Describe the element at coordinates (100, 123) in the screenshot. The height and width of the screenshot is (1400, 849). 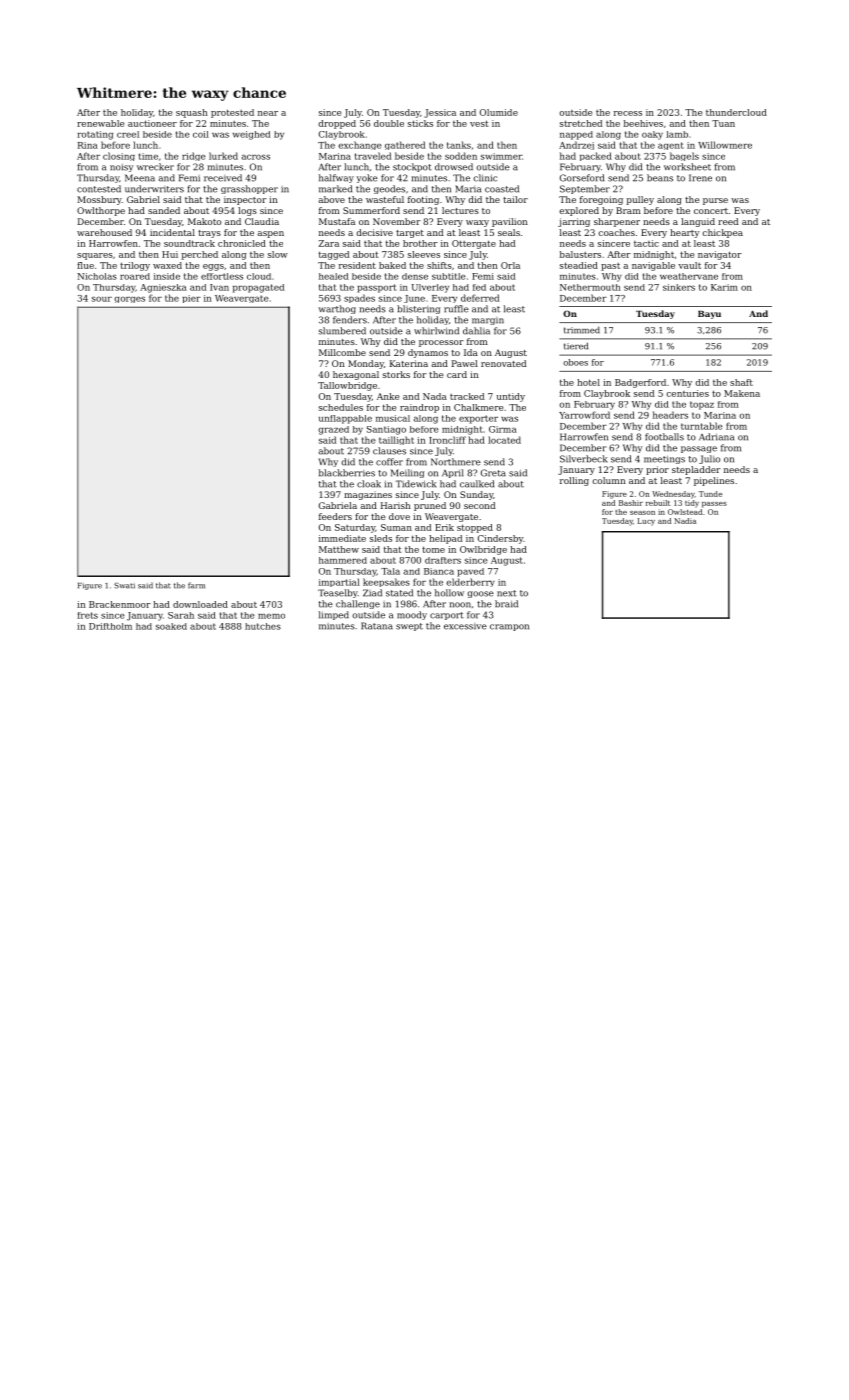
I see `renewable` at that location.
